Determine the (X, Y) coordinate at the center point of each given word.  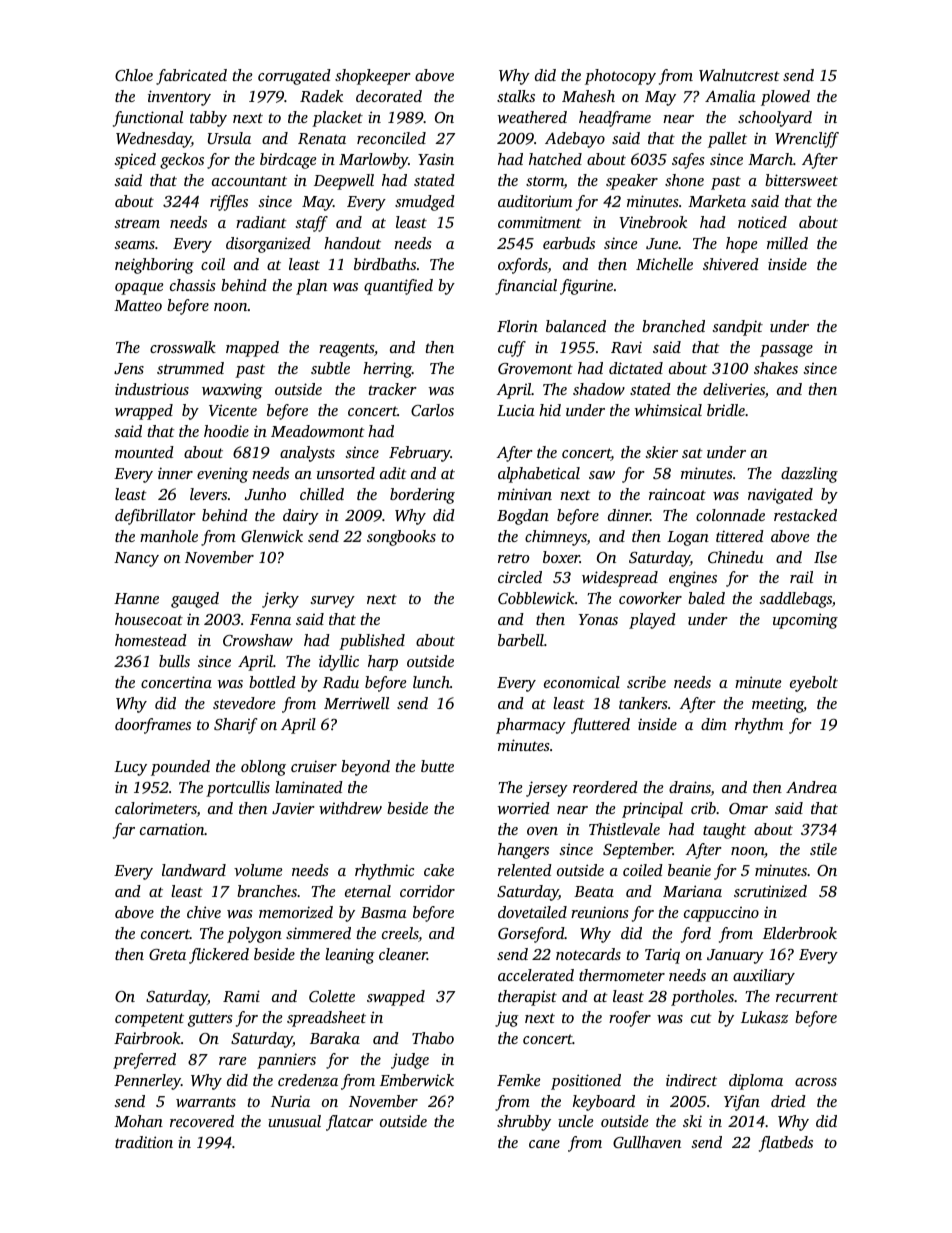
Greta (167, 954)
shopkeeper (373, 77)
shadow (599, 389)
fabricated (191, 77)
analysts (307, 454)
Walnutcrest (739, 75)
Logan (688, 538)
